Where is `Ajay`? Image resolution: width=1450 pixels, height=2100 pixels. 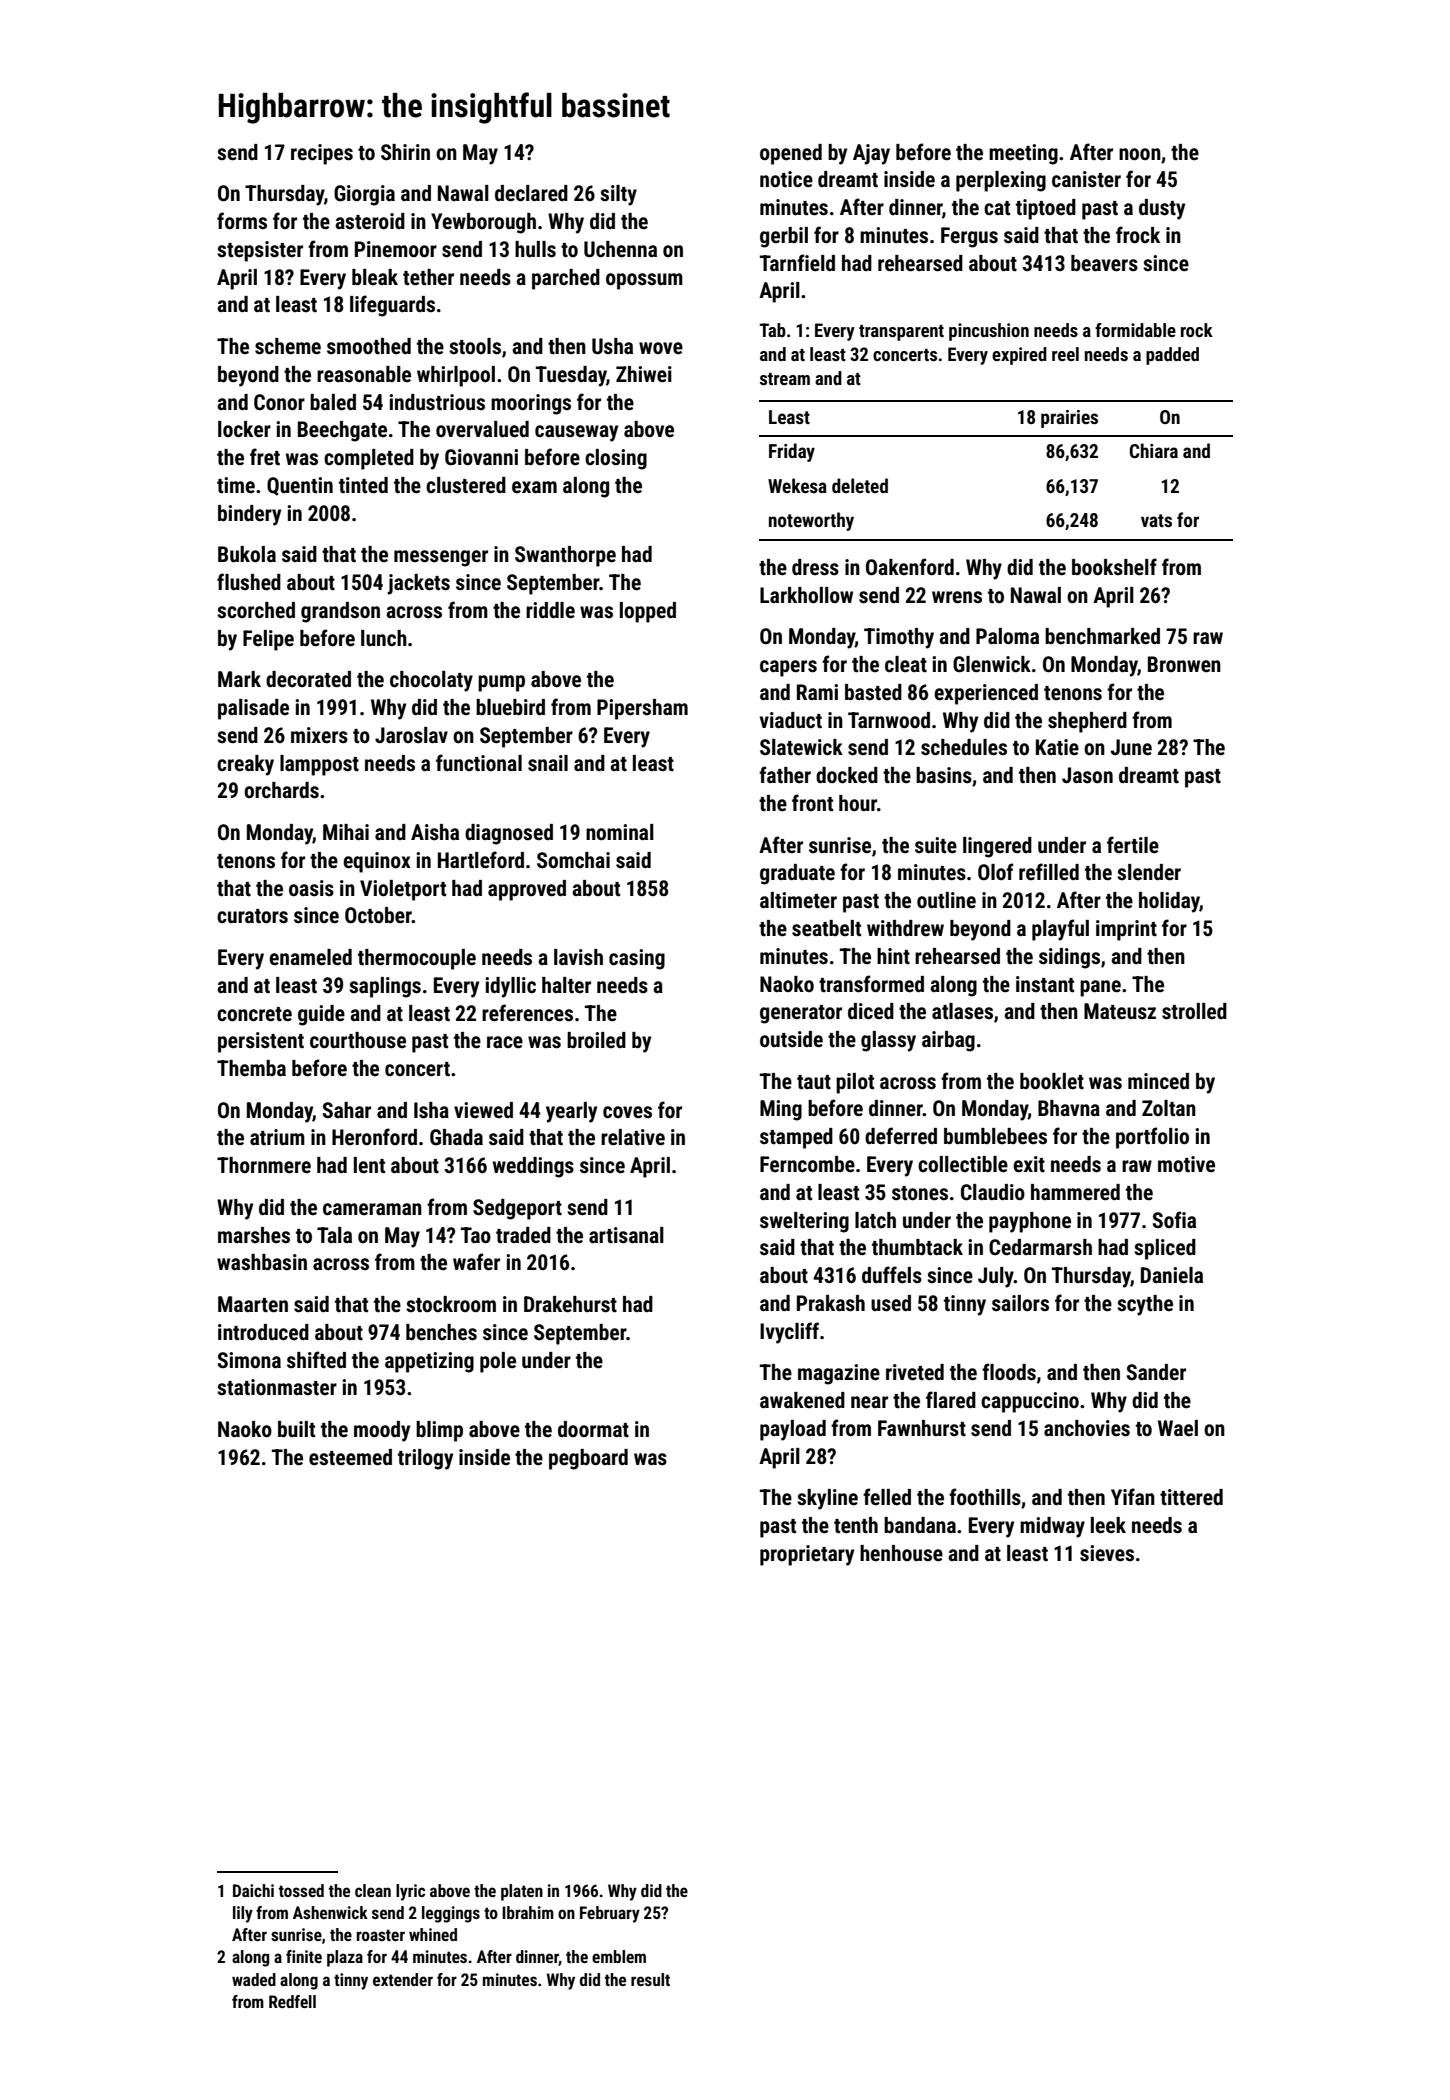
Ajay is located at coordinates (871, 154).
